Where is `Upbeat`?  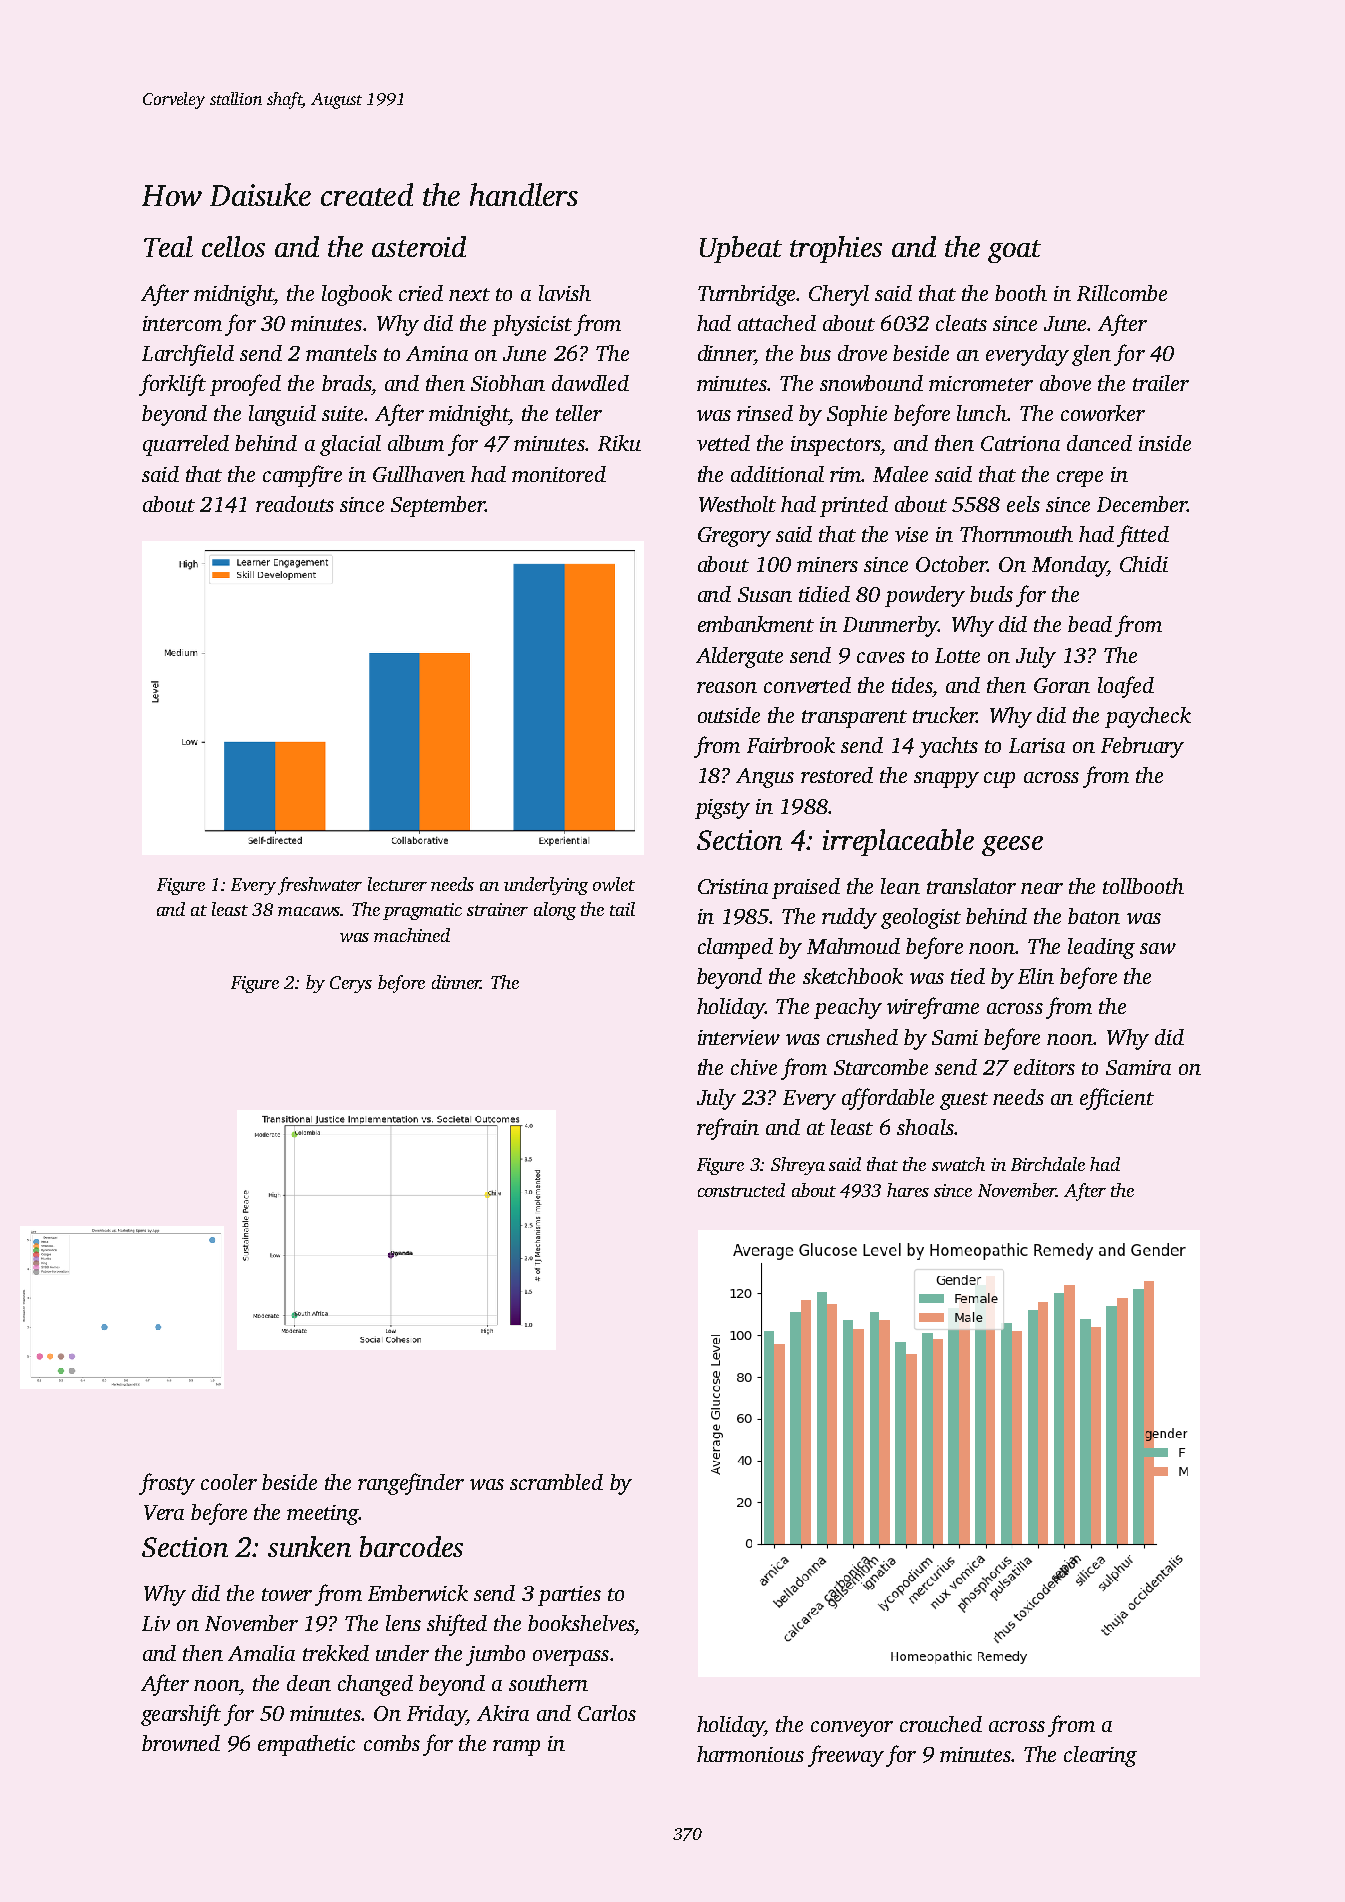
Upbeat is located at coordinates (741, 249).
